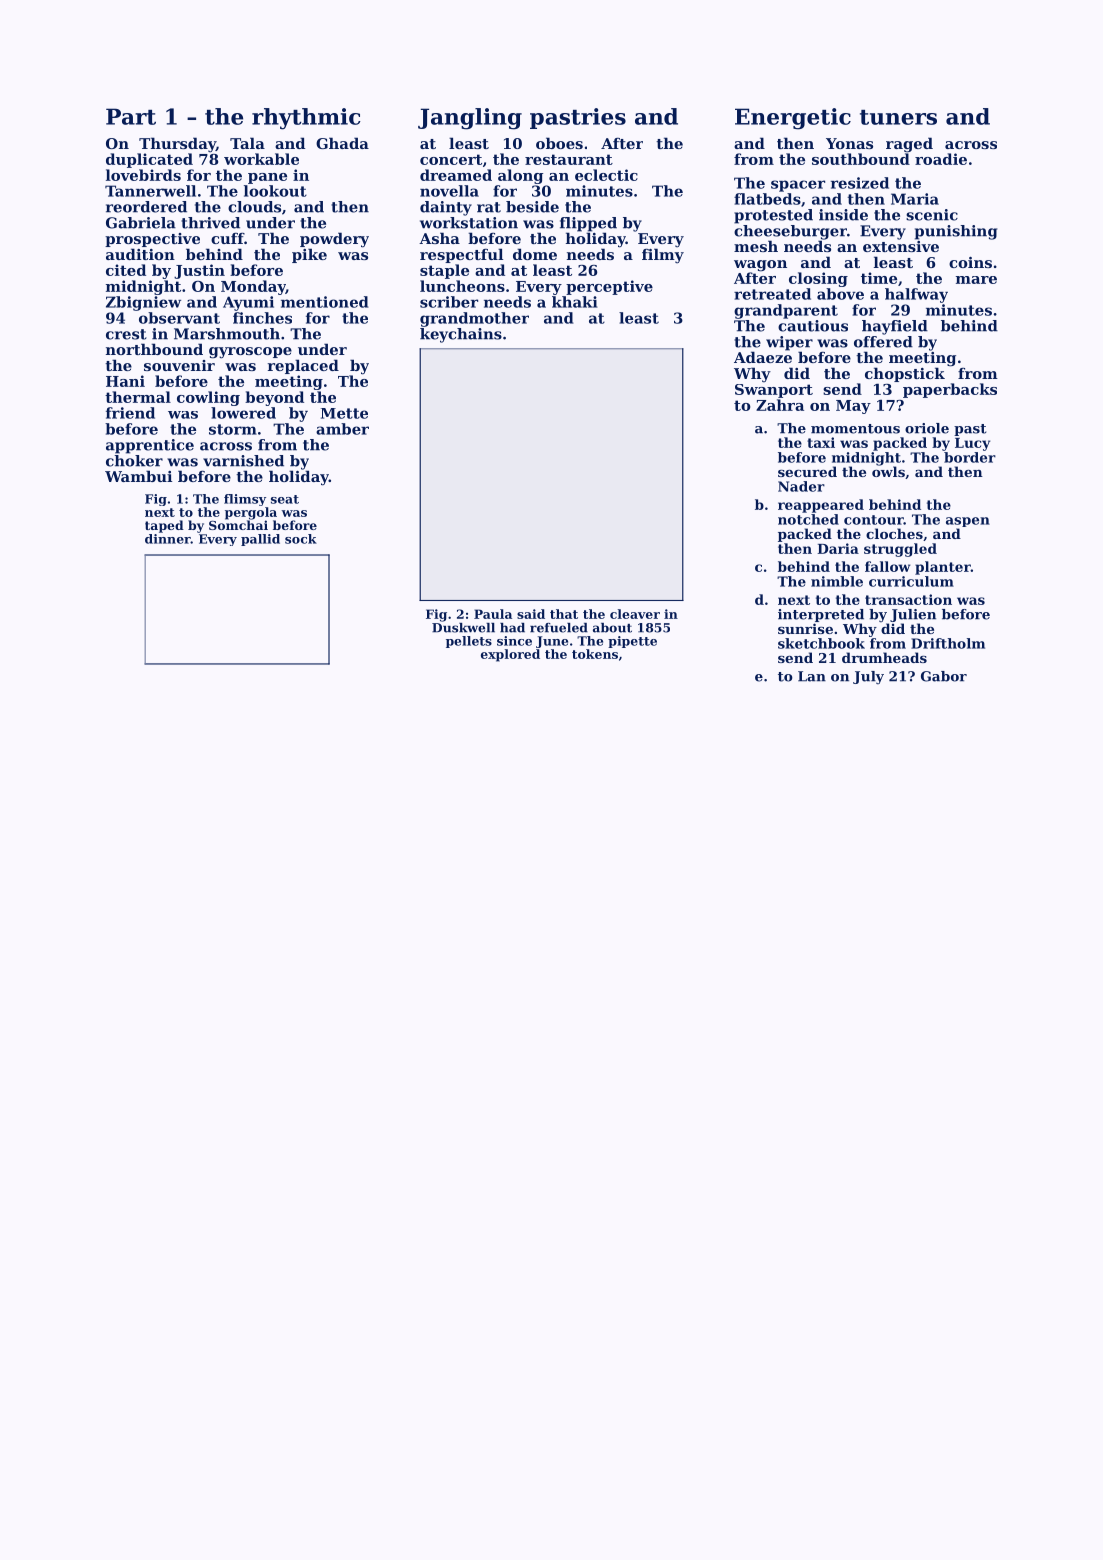  What do you see at coordinates (461, 335) in the screenshot?
I see `keychains` at bounding box center [461, 335].
